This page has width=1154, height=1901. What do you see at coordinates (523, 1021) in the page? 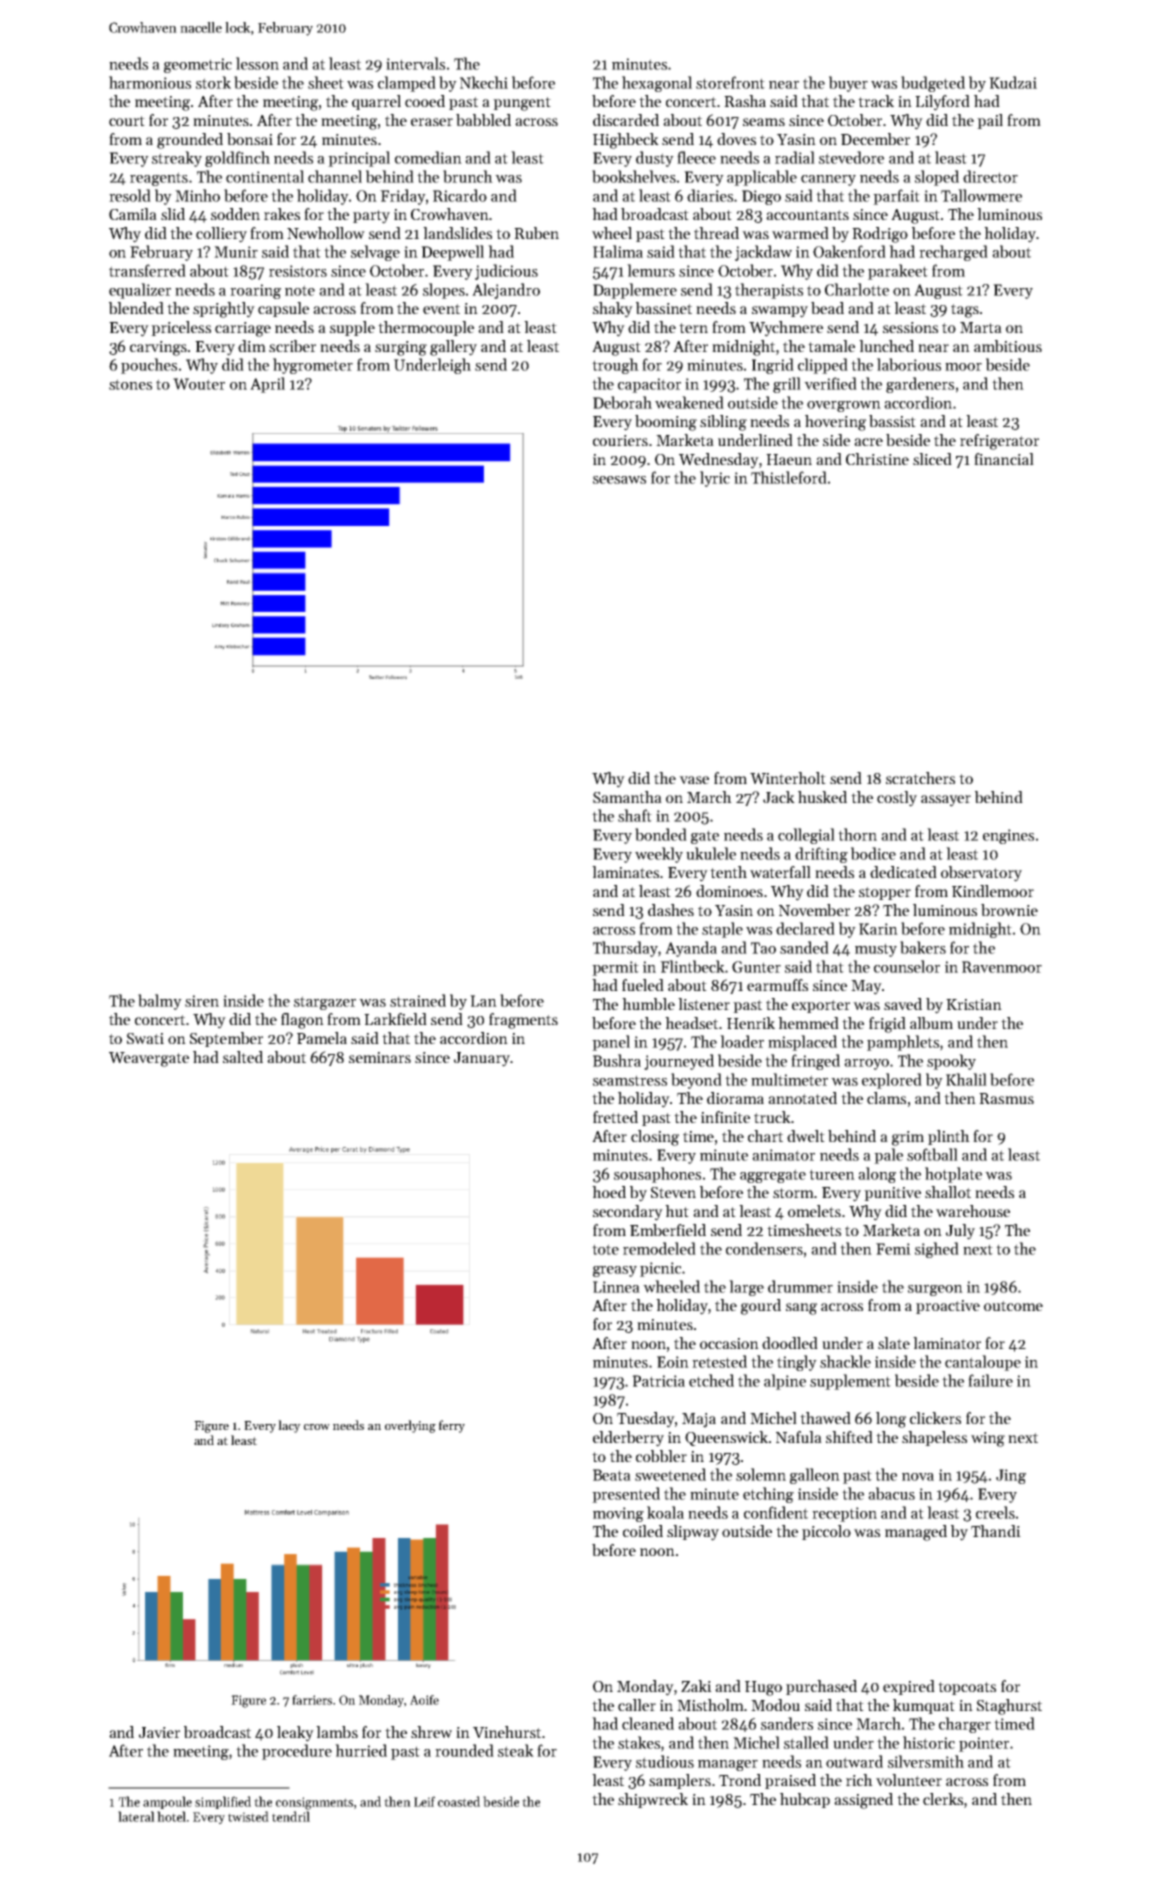
I see `fragments` at bounding box center [523, 1021].
